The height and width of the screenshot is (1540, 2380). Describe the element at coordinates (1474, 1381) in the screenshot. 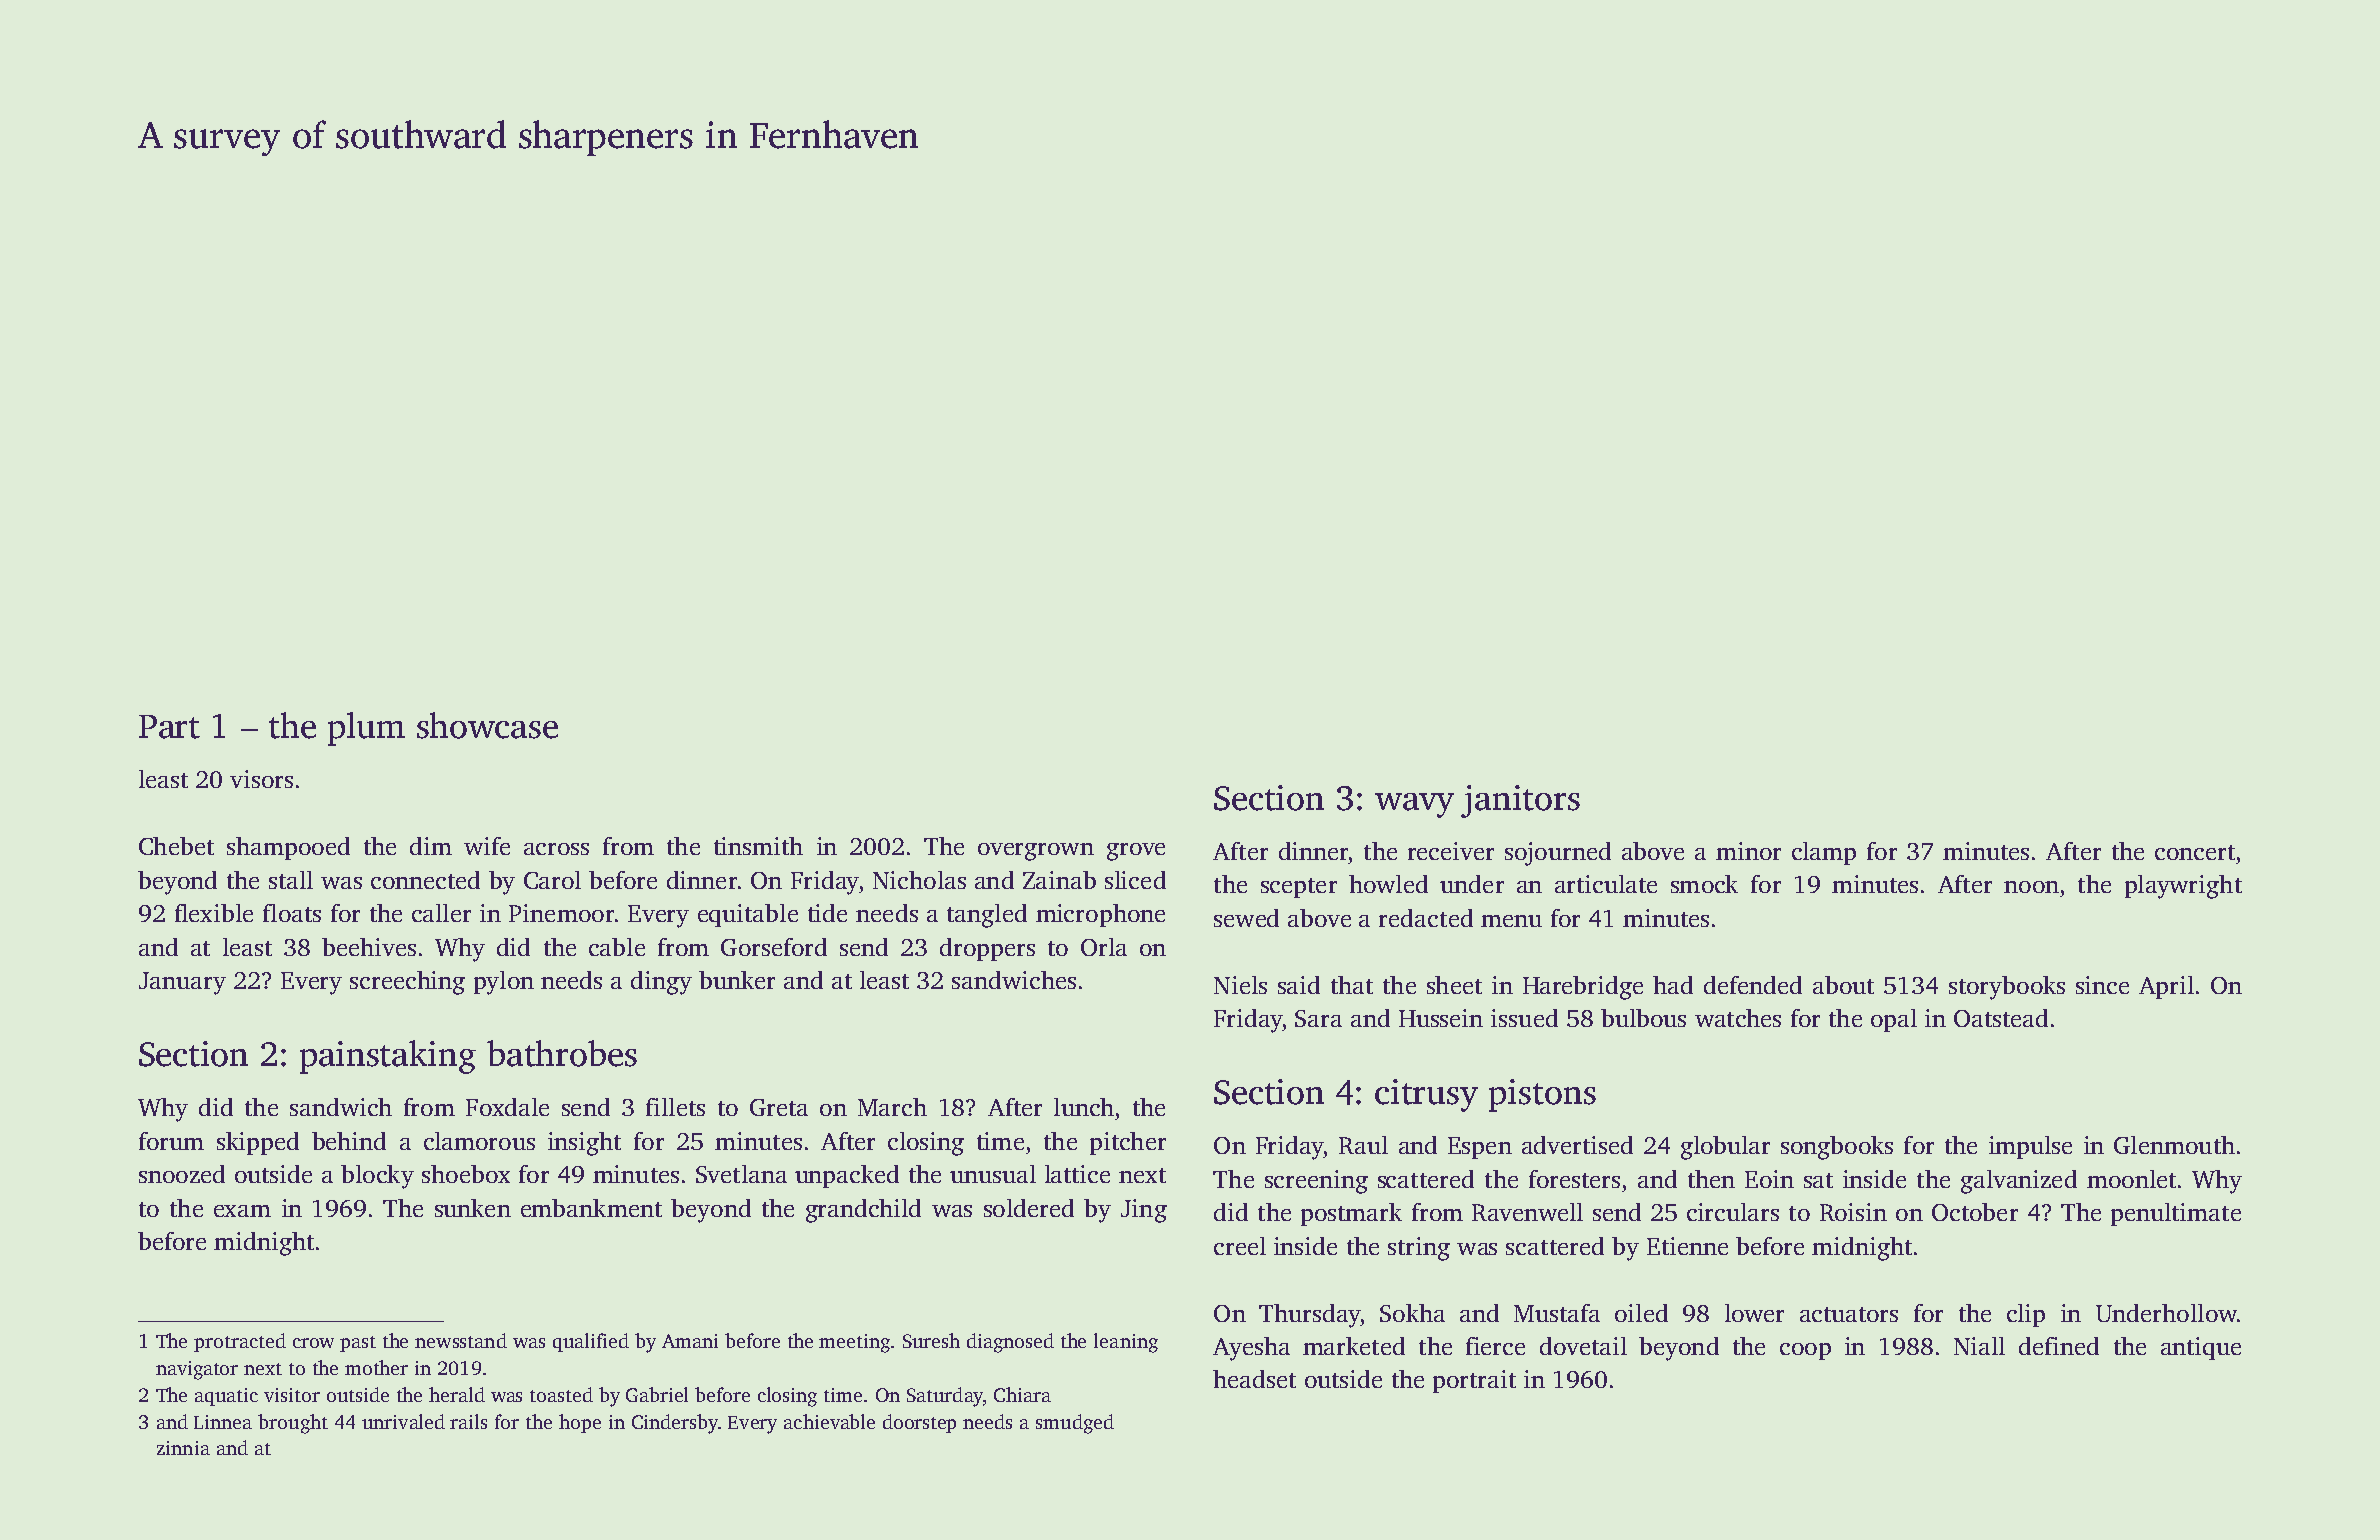

I see `portrait` at that location.
